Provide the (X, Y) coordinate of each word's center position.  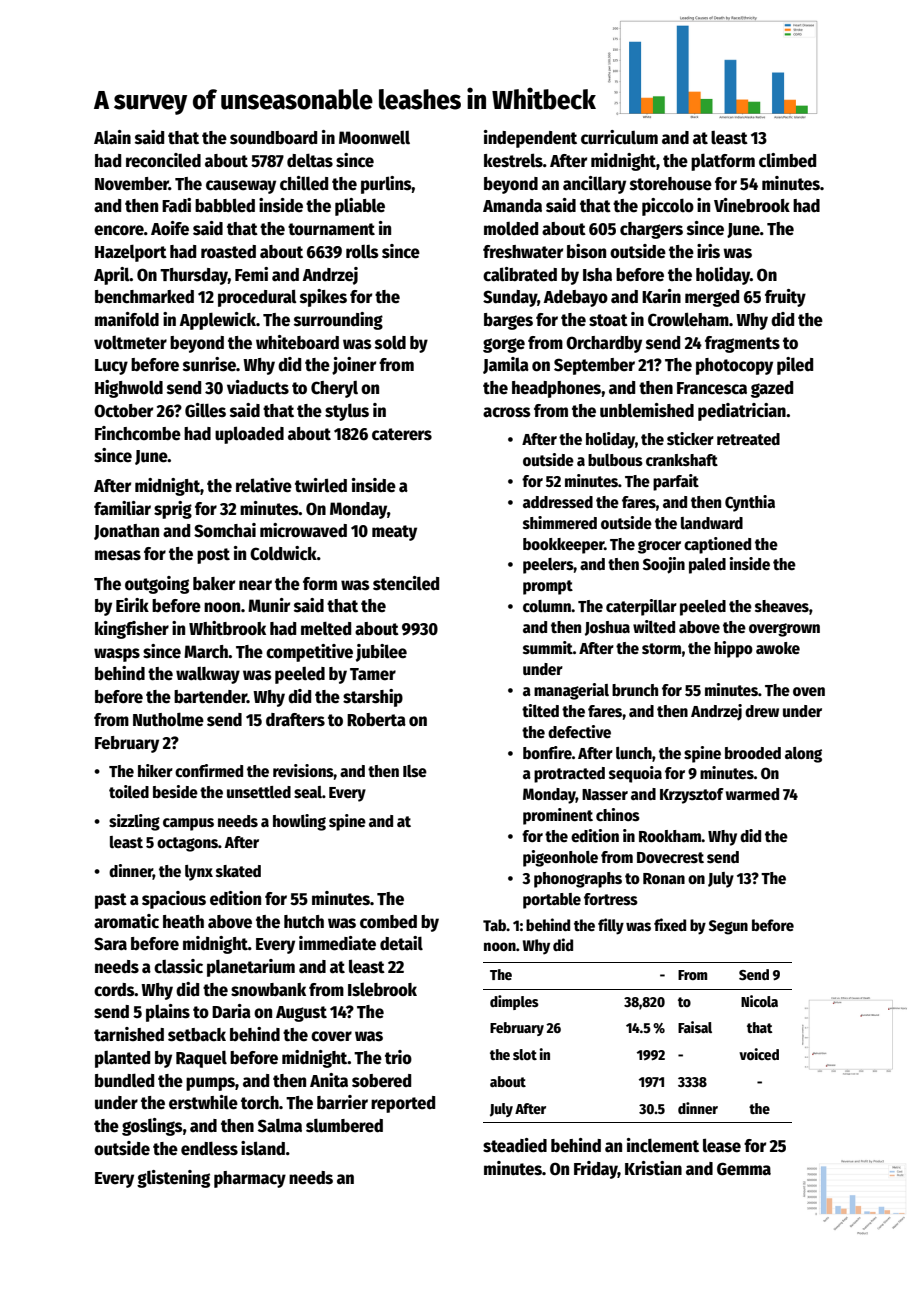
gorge (504, 345)
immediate (337, 943)
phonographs (578, 880)
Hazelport (131, 253)
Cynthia (750, 503)
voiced (759, 1054)
